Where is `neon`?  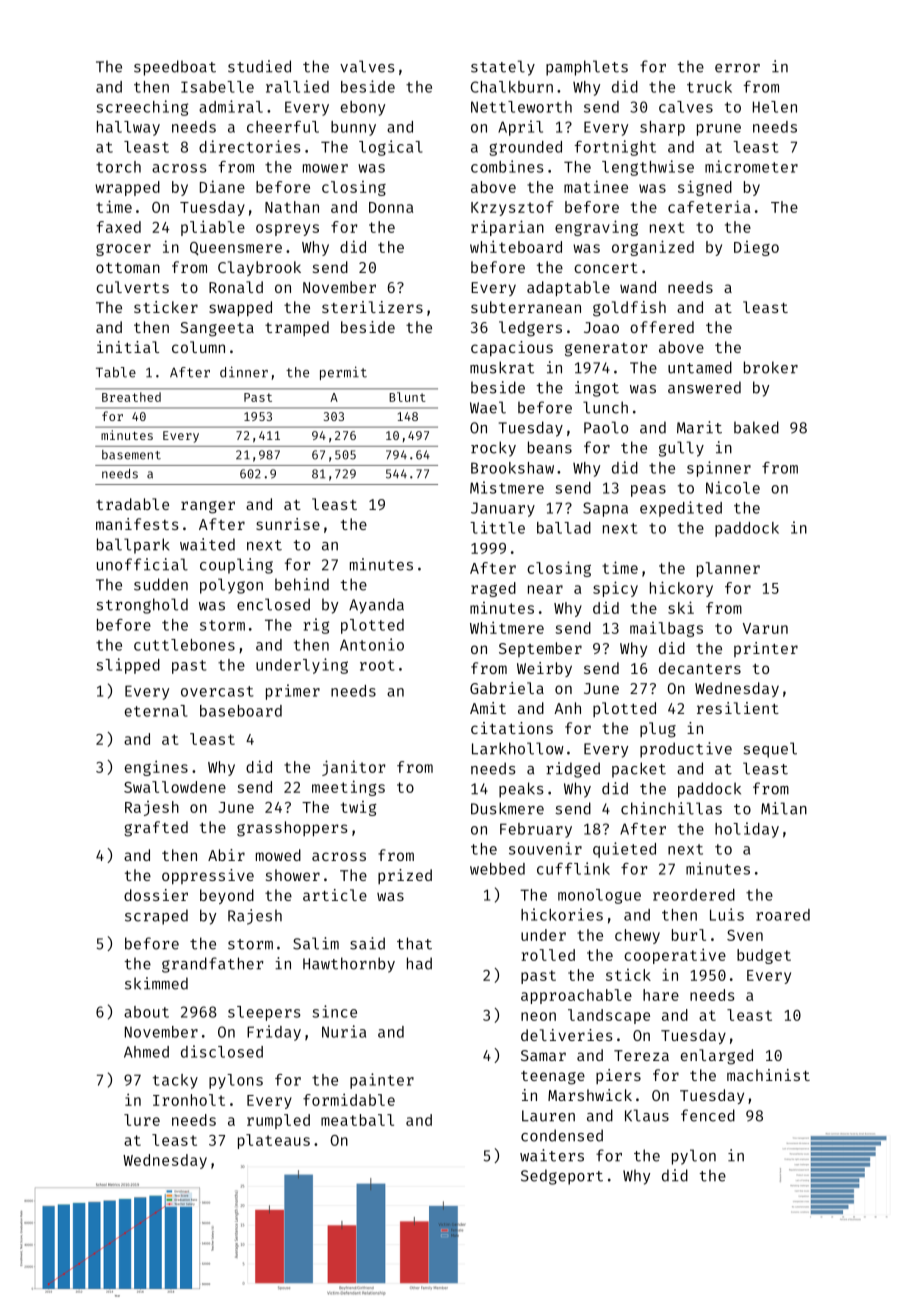
neon is located at coordinates (538, 1016).
